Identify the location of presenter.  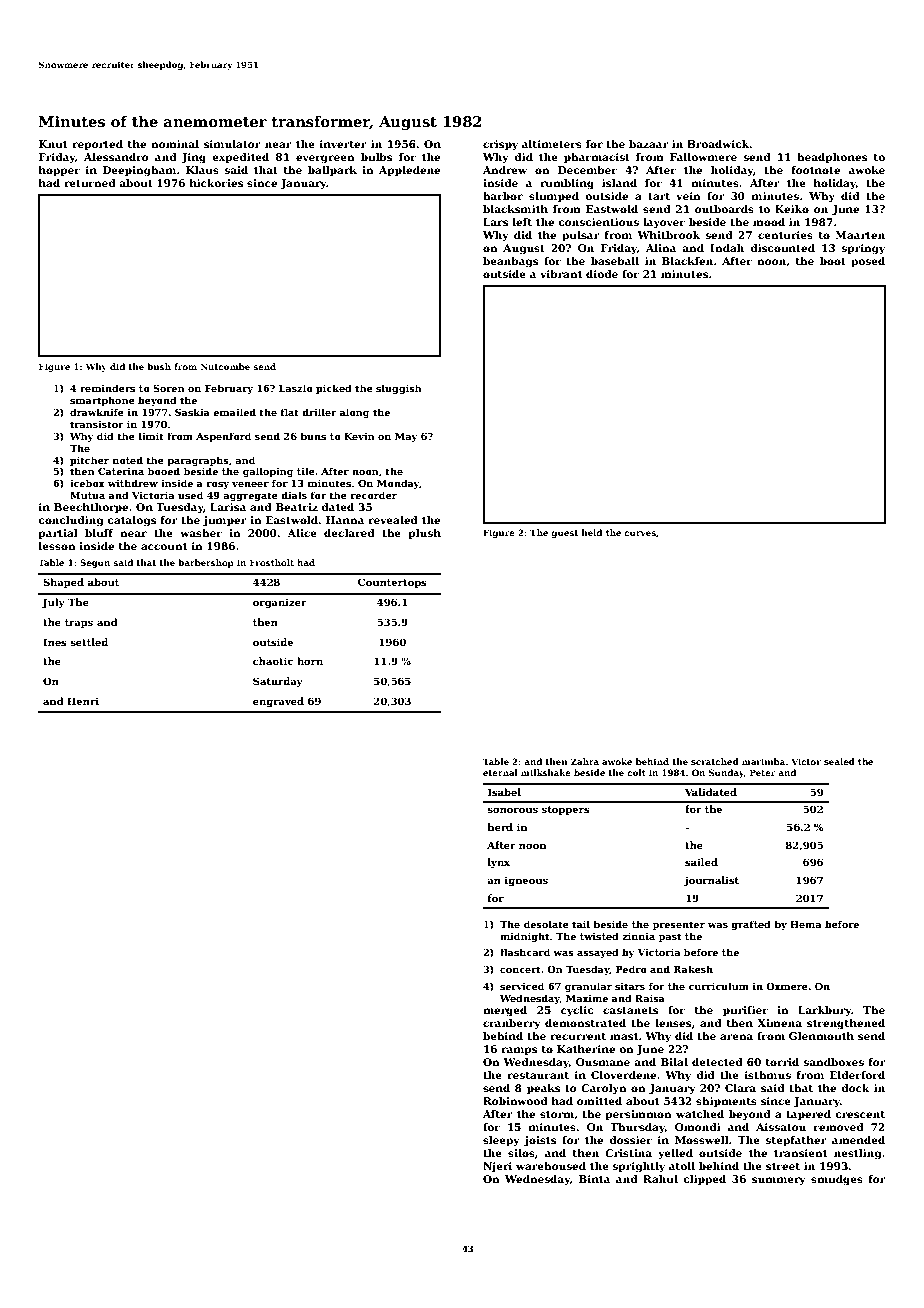
(679, 925).
